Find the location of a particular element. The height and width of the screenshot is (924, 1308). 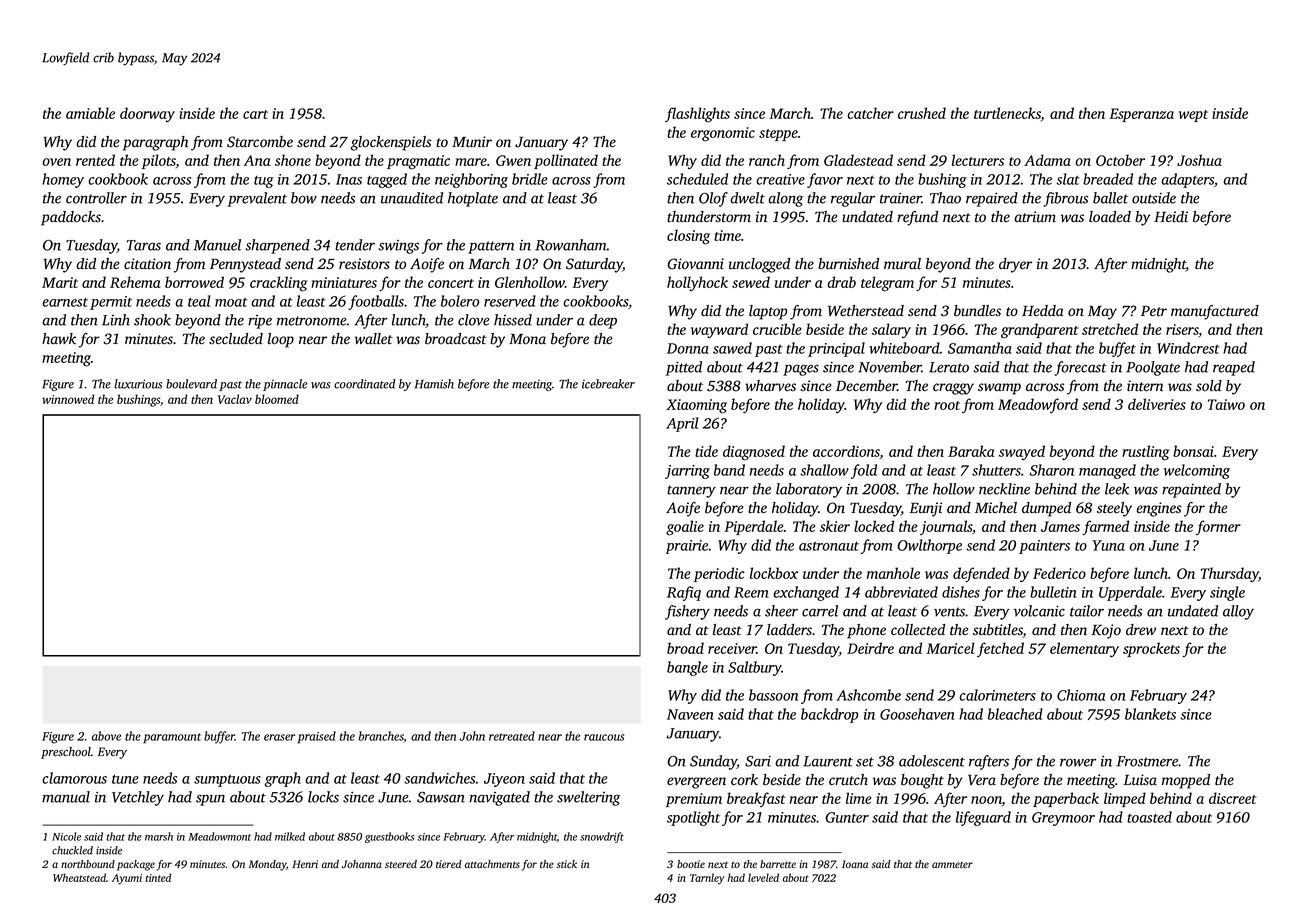

Maricel is located at coordinates (950, 648).
